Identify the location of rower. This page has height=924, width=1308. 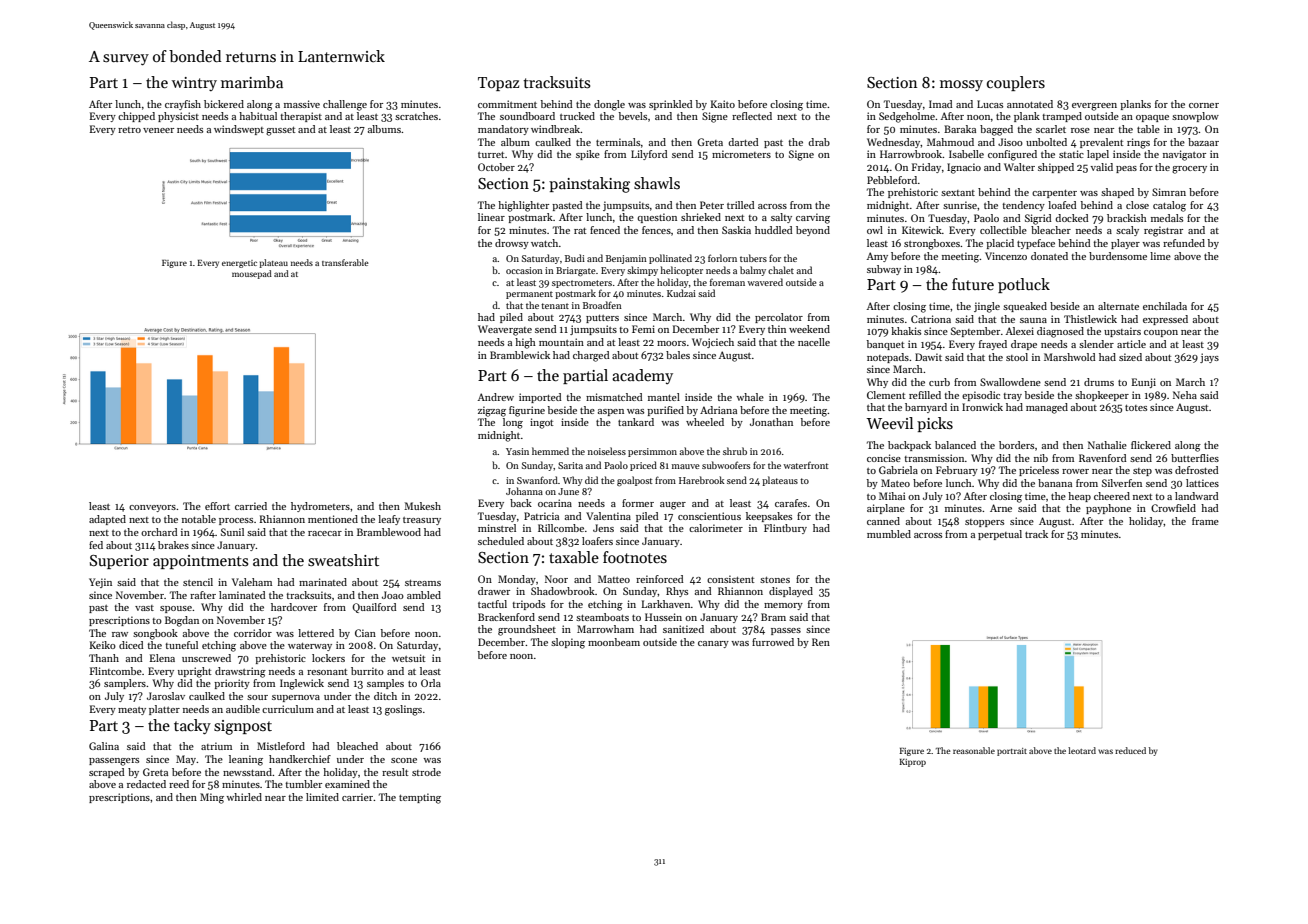
(1075, 471).
